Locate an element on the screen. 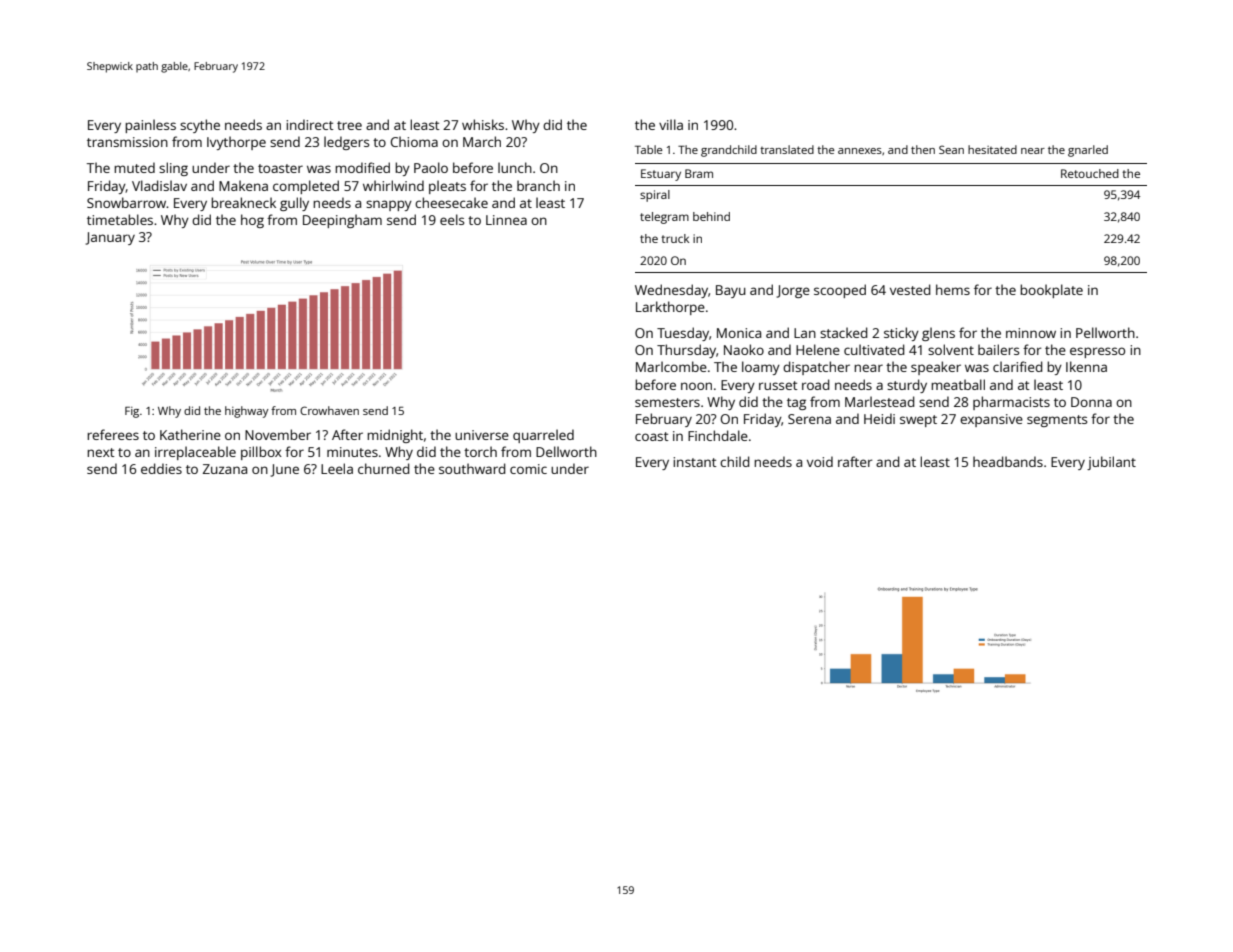  Snowbarrow is located at coordinates (127, 202).
